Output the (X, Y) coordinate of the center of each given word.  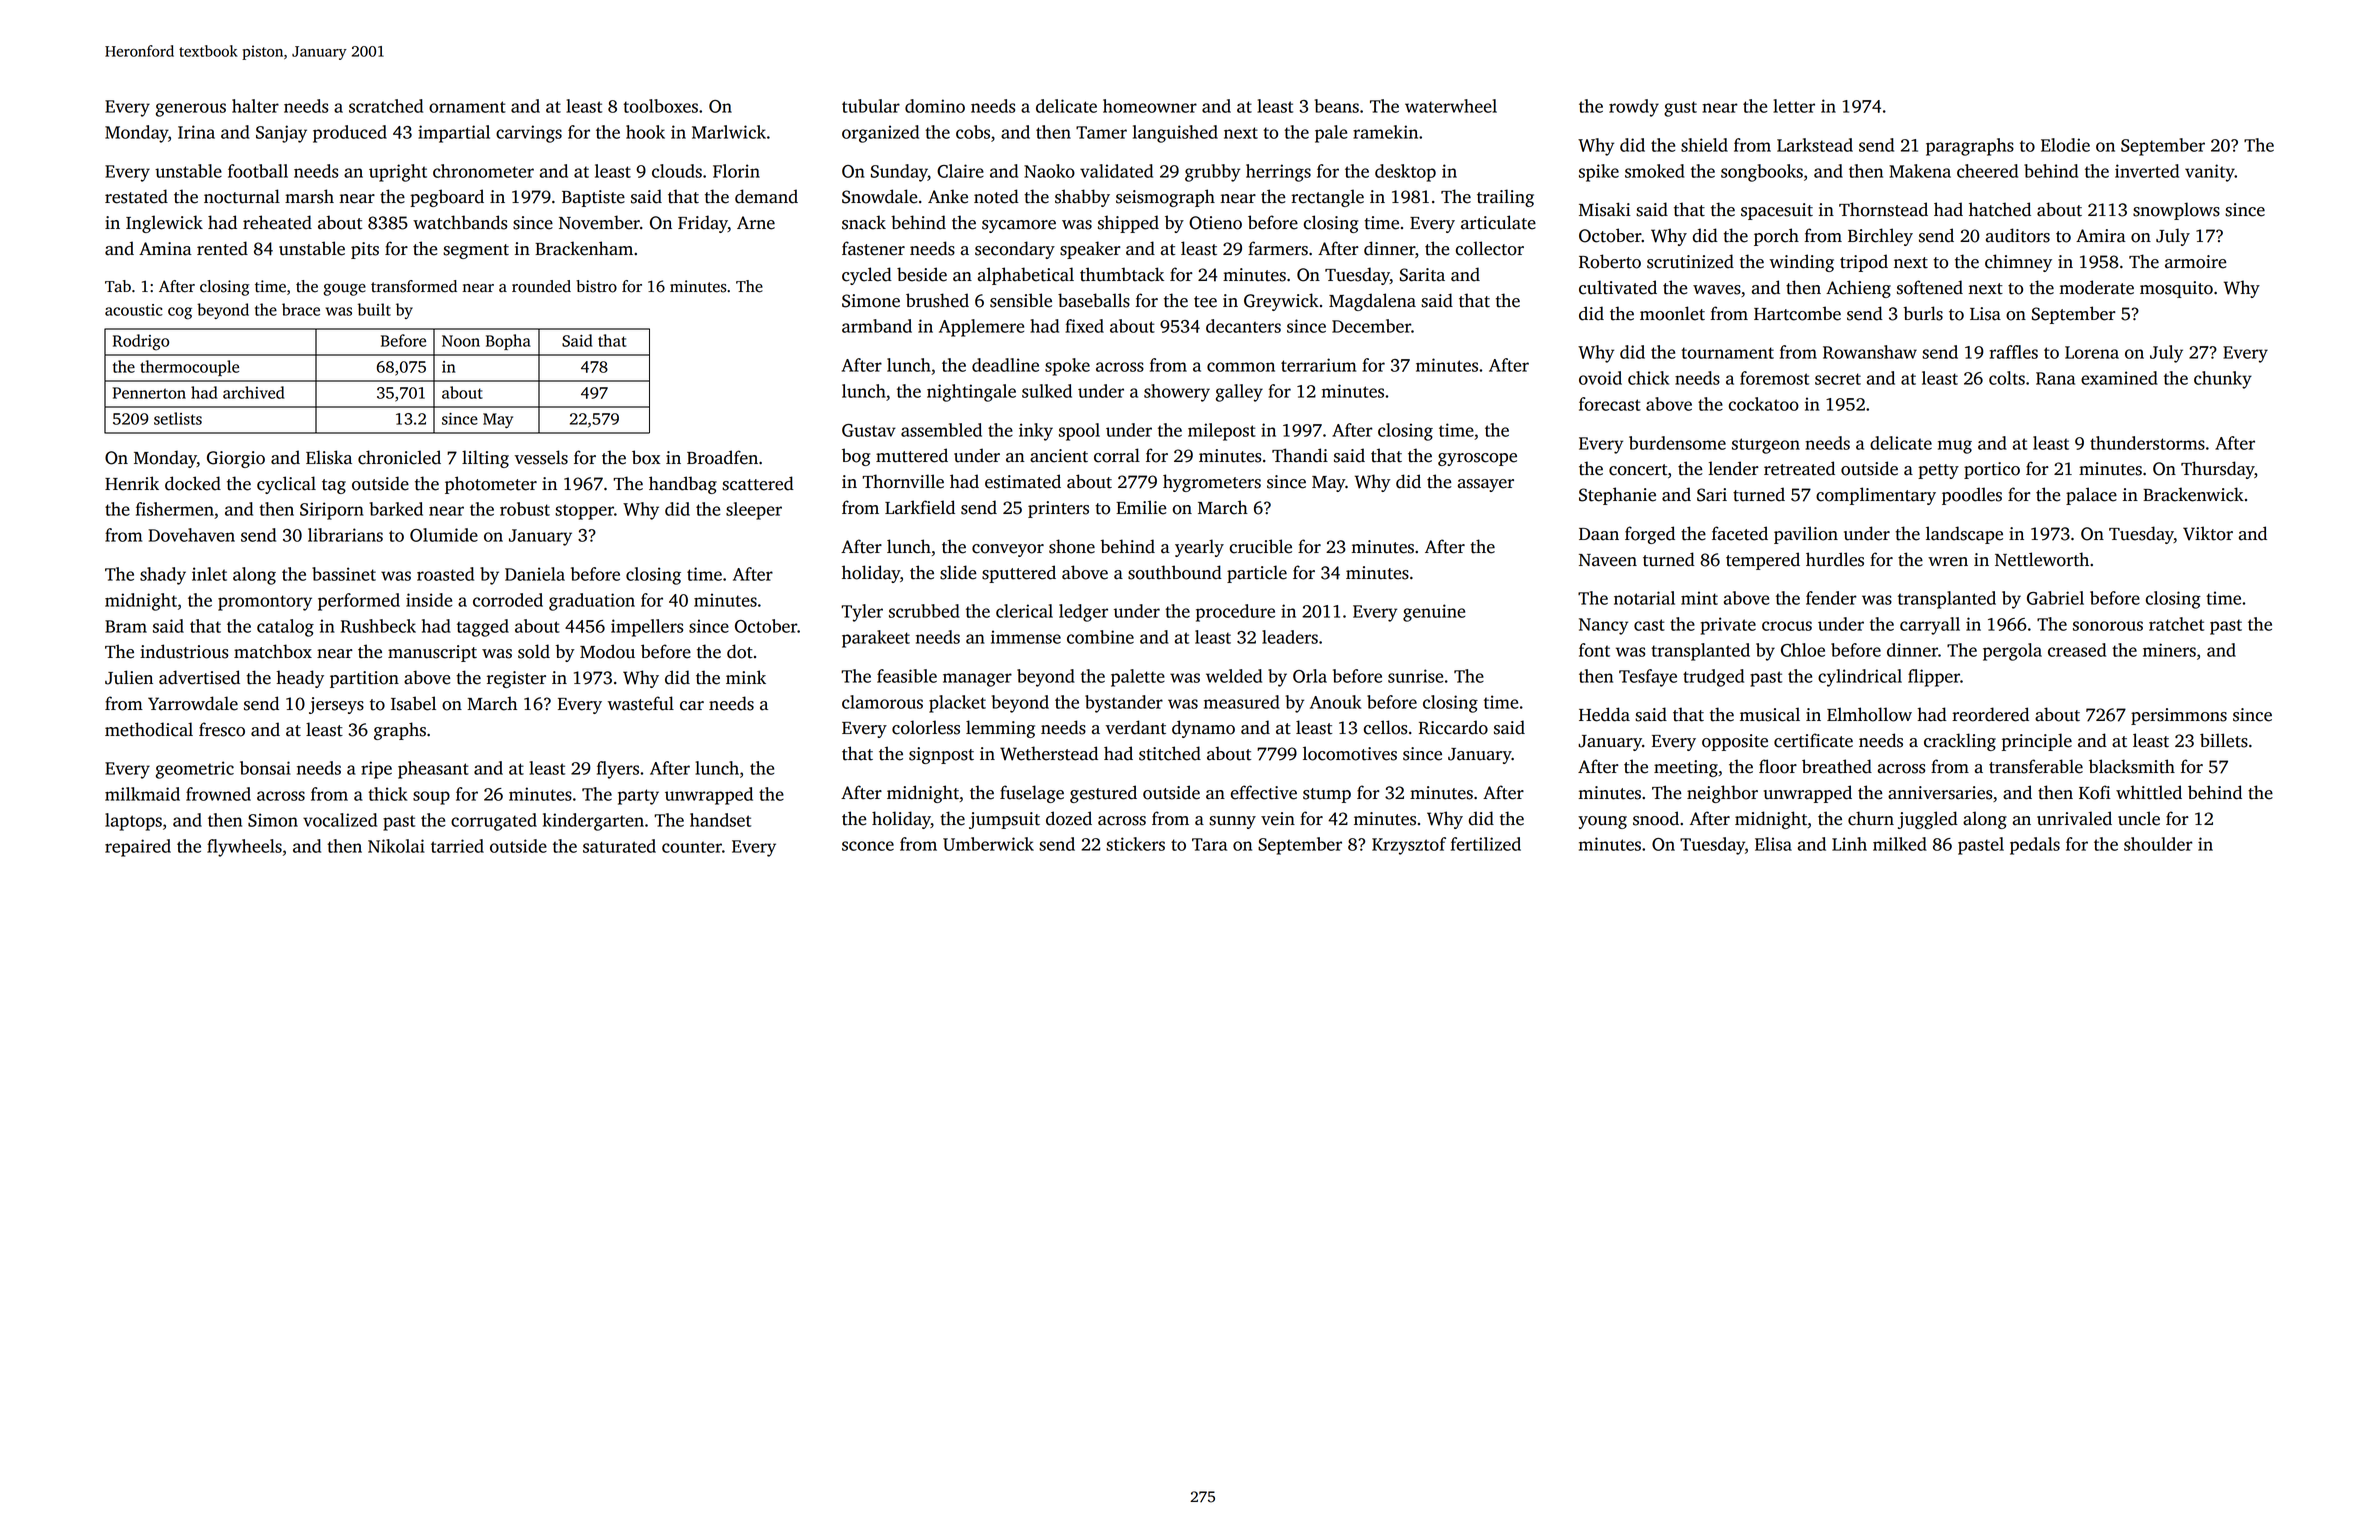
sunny (1232, 822)
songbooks (1762, 173)
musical (1770, 714)
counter (692, 847)
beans (1336, 106)
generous (191, 110)
